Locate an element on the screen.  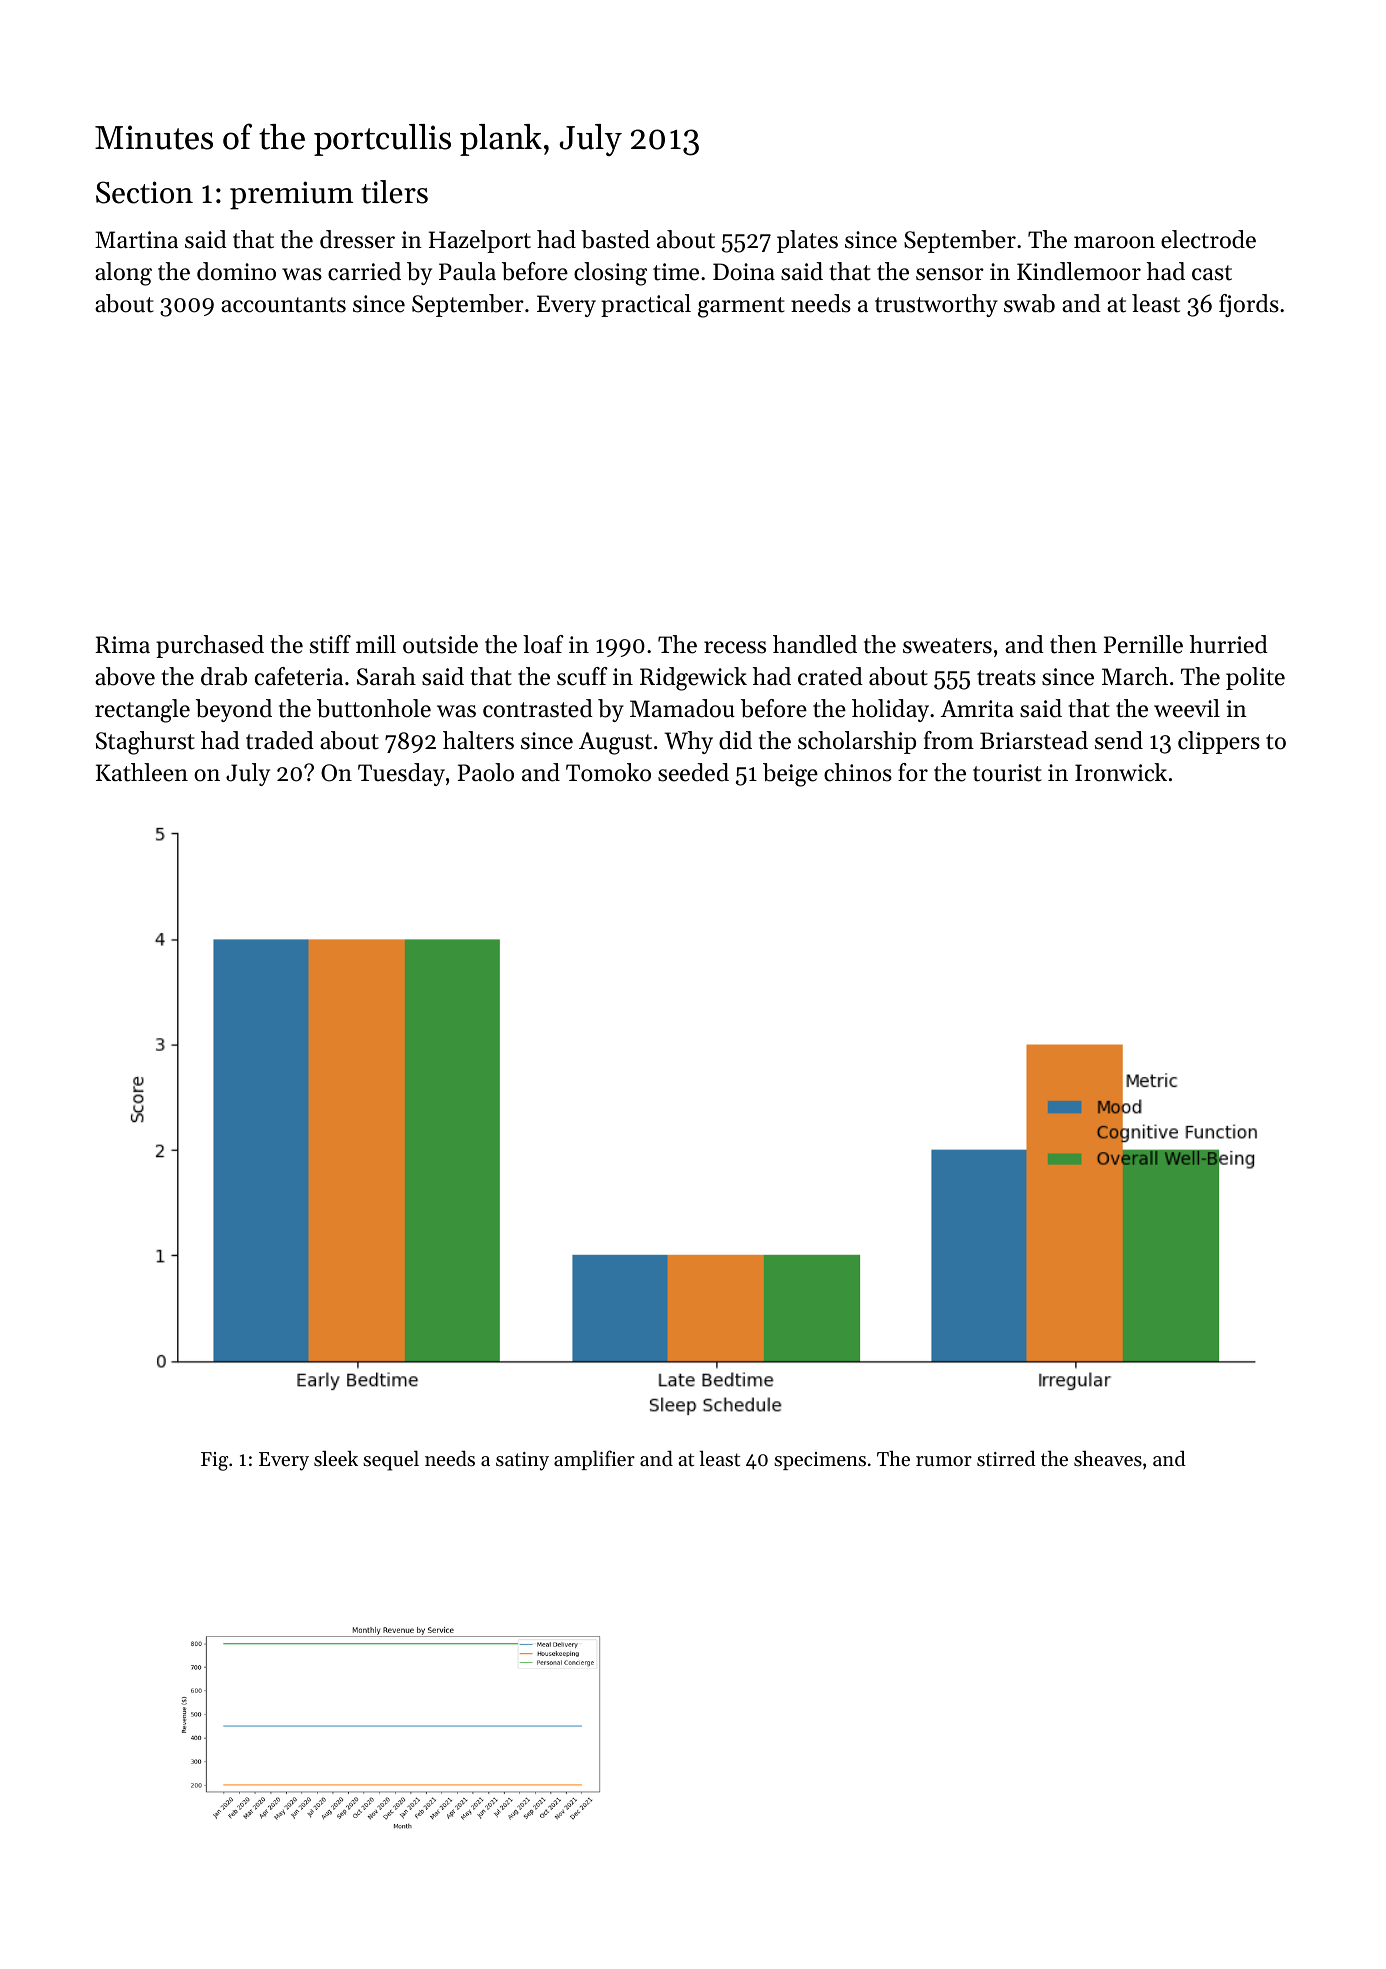
garment is located at coordinates (741, 307).
